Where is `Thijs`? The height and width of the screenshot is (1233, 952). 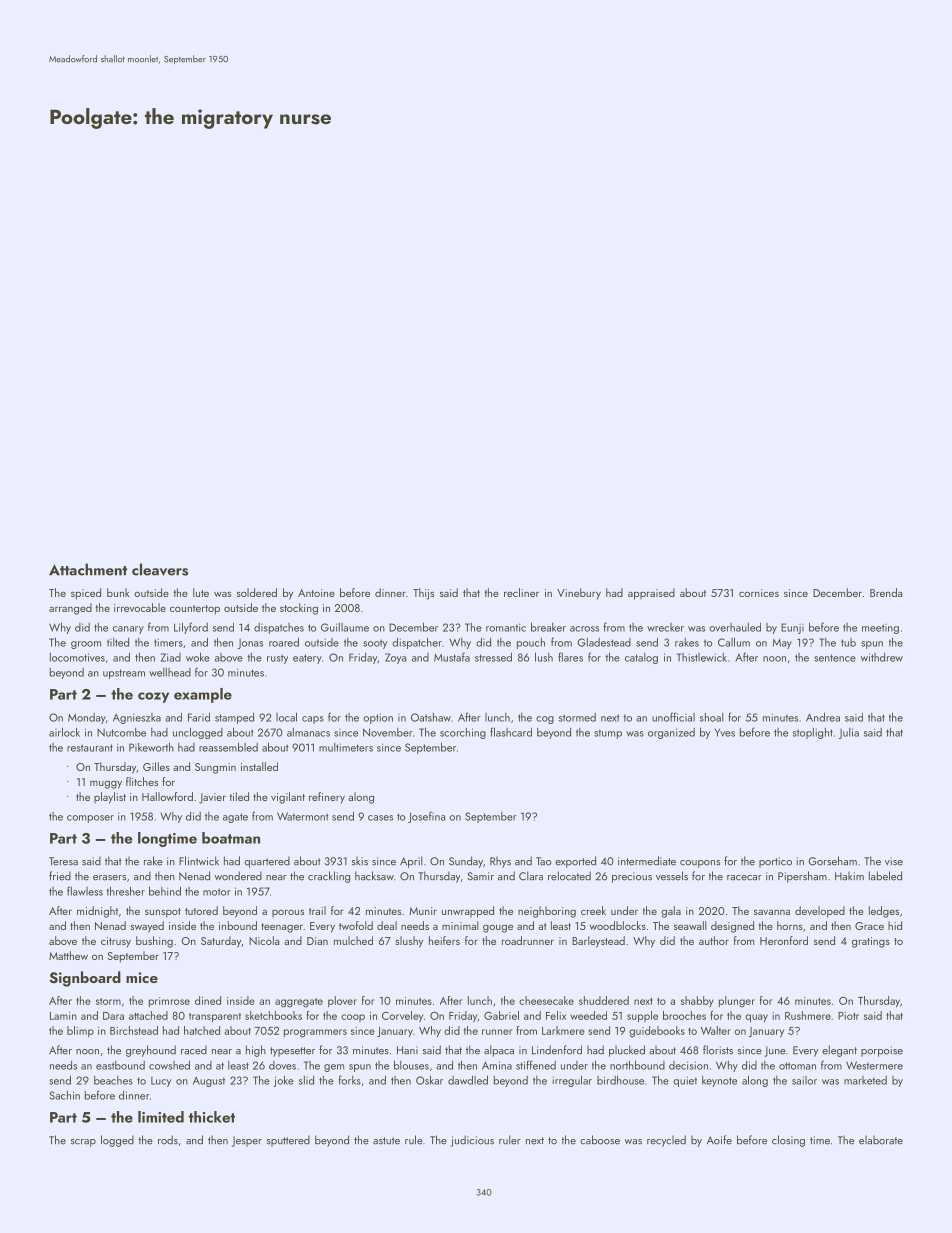 Thijs is located at coordinates (423, 594).
